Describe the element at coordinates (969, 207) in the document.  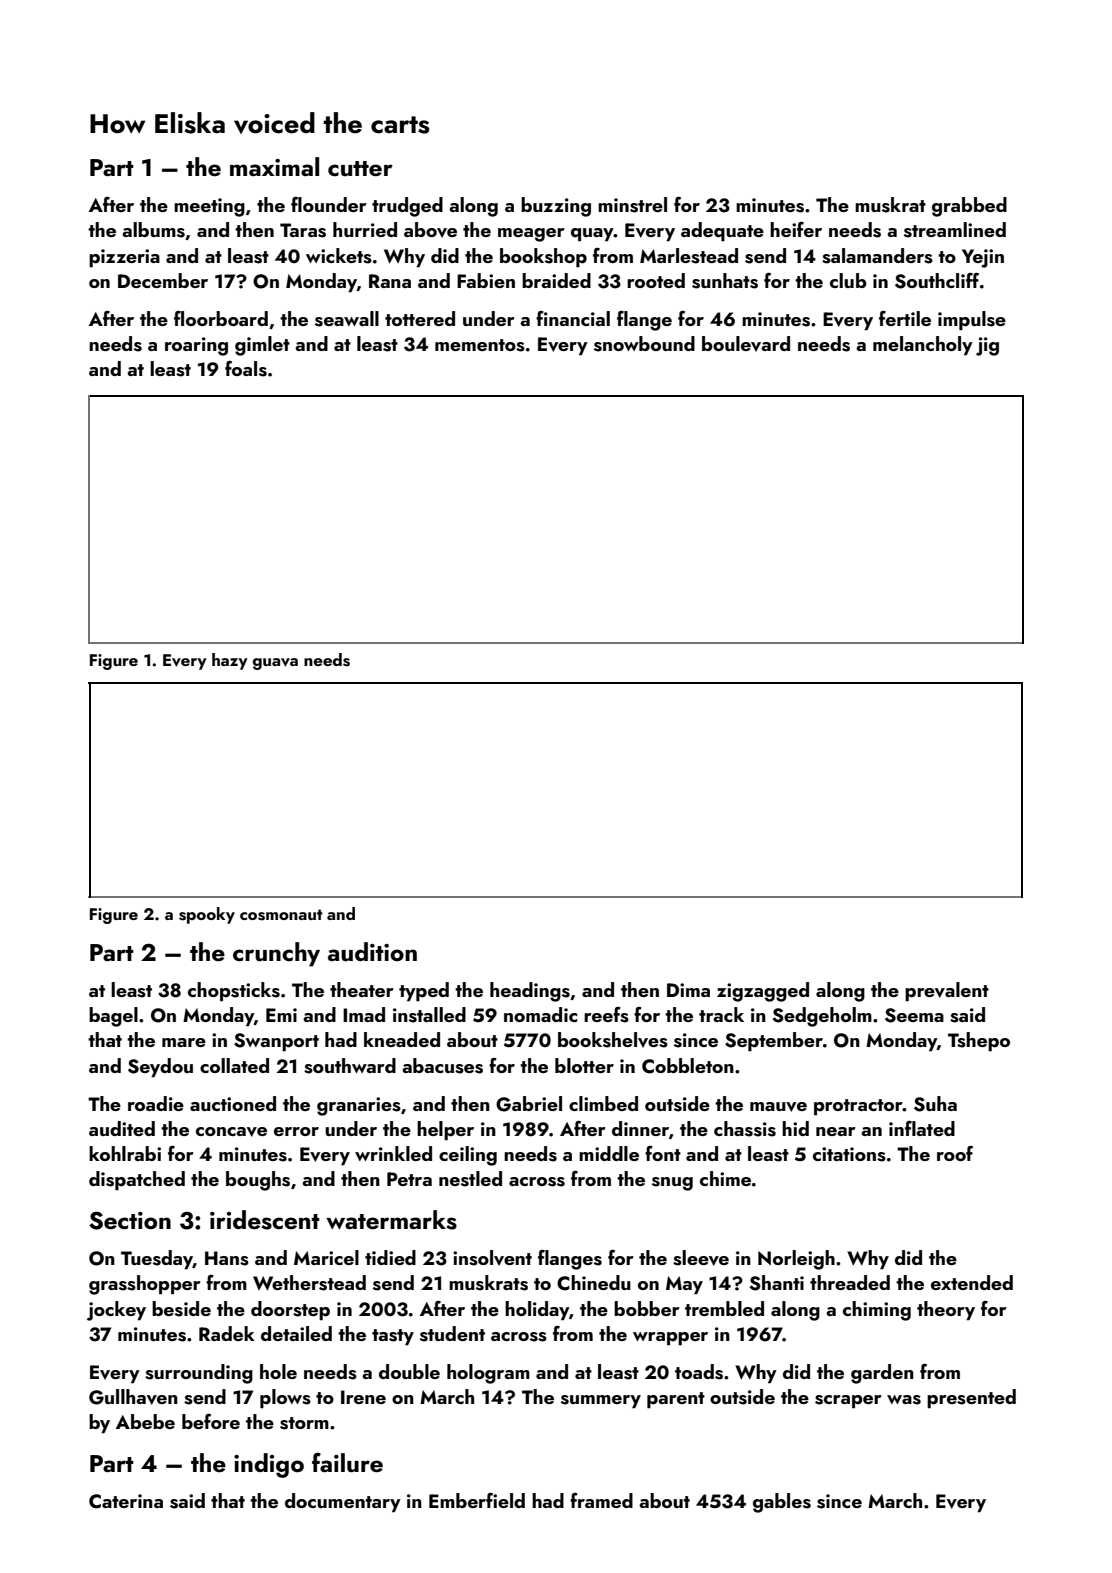
I see `grabbed` at that location.
